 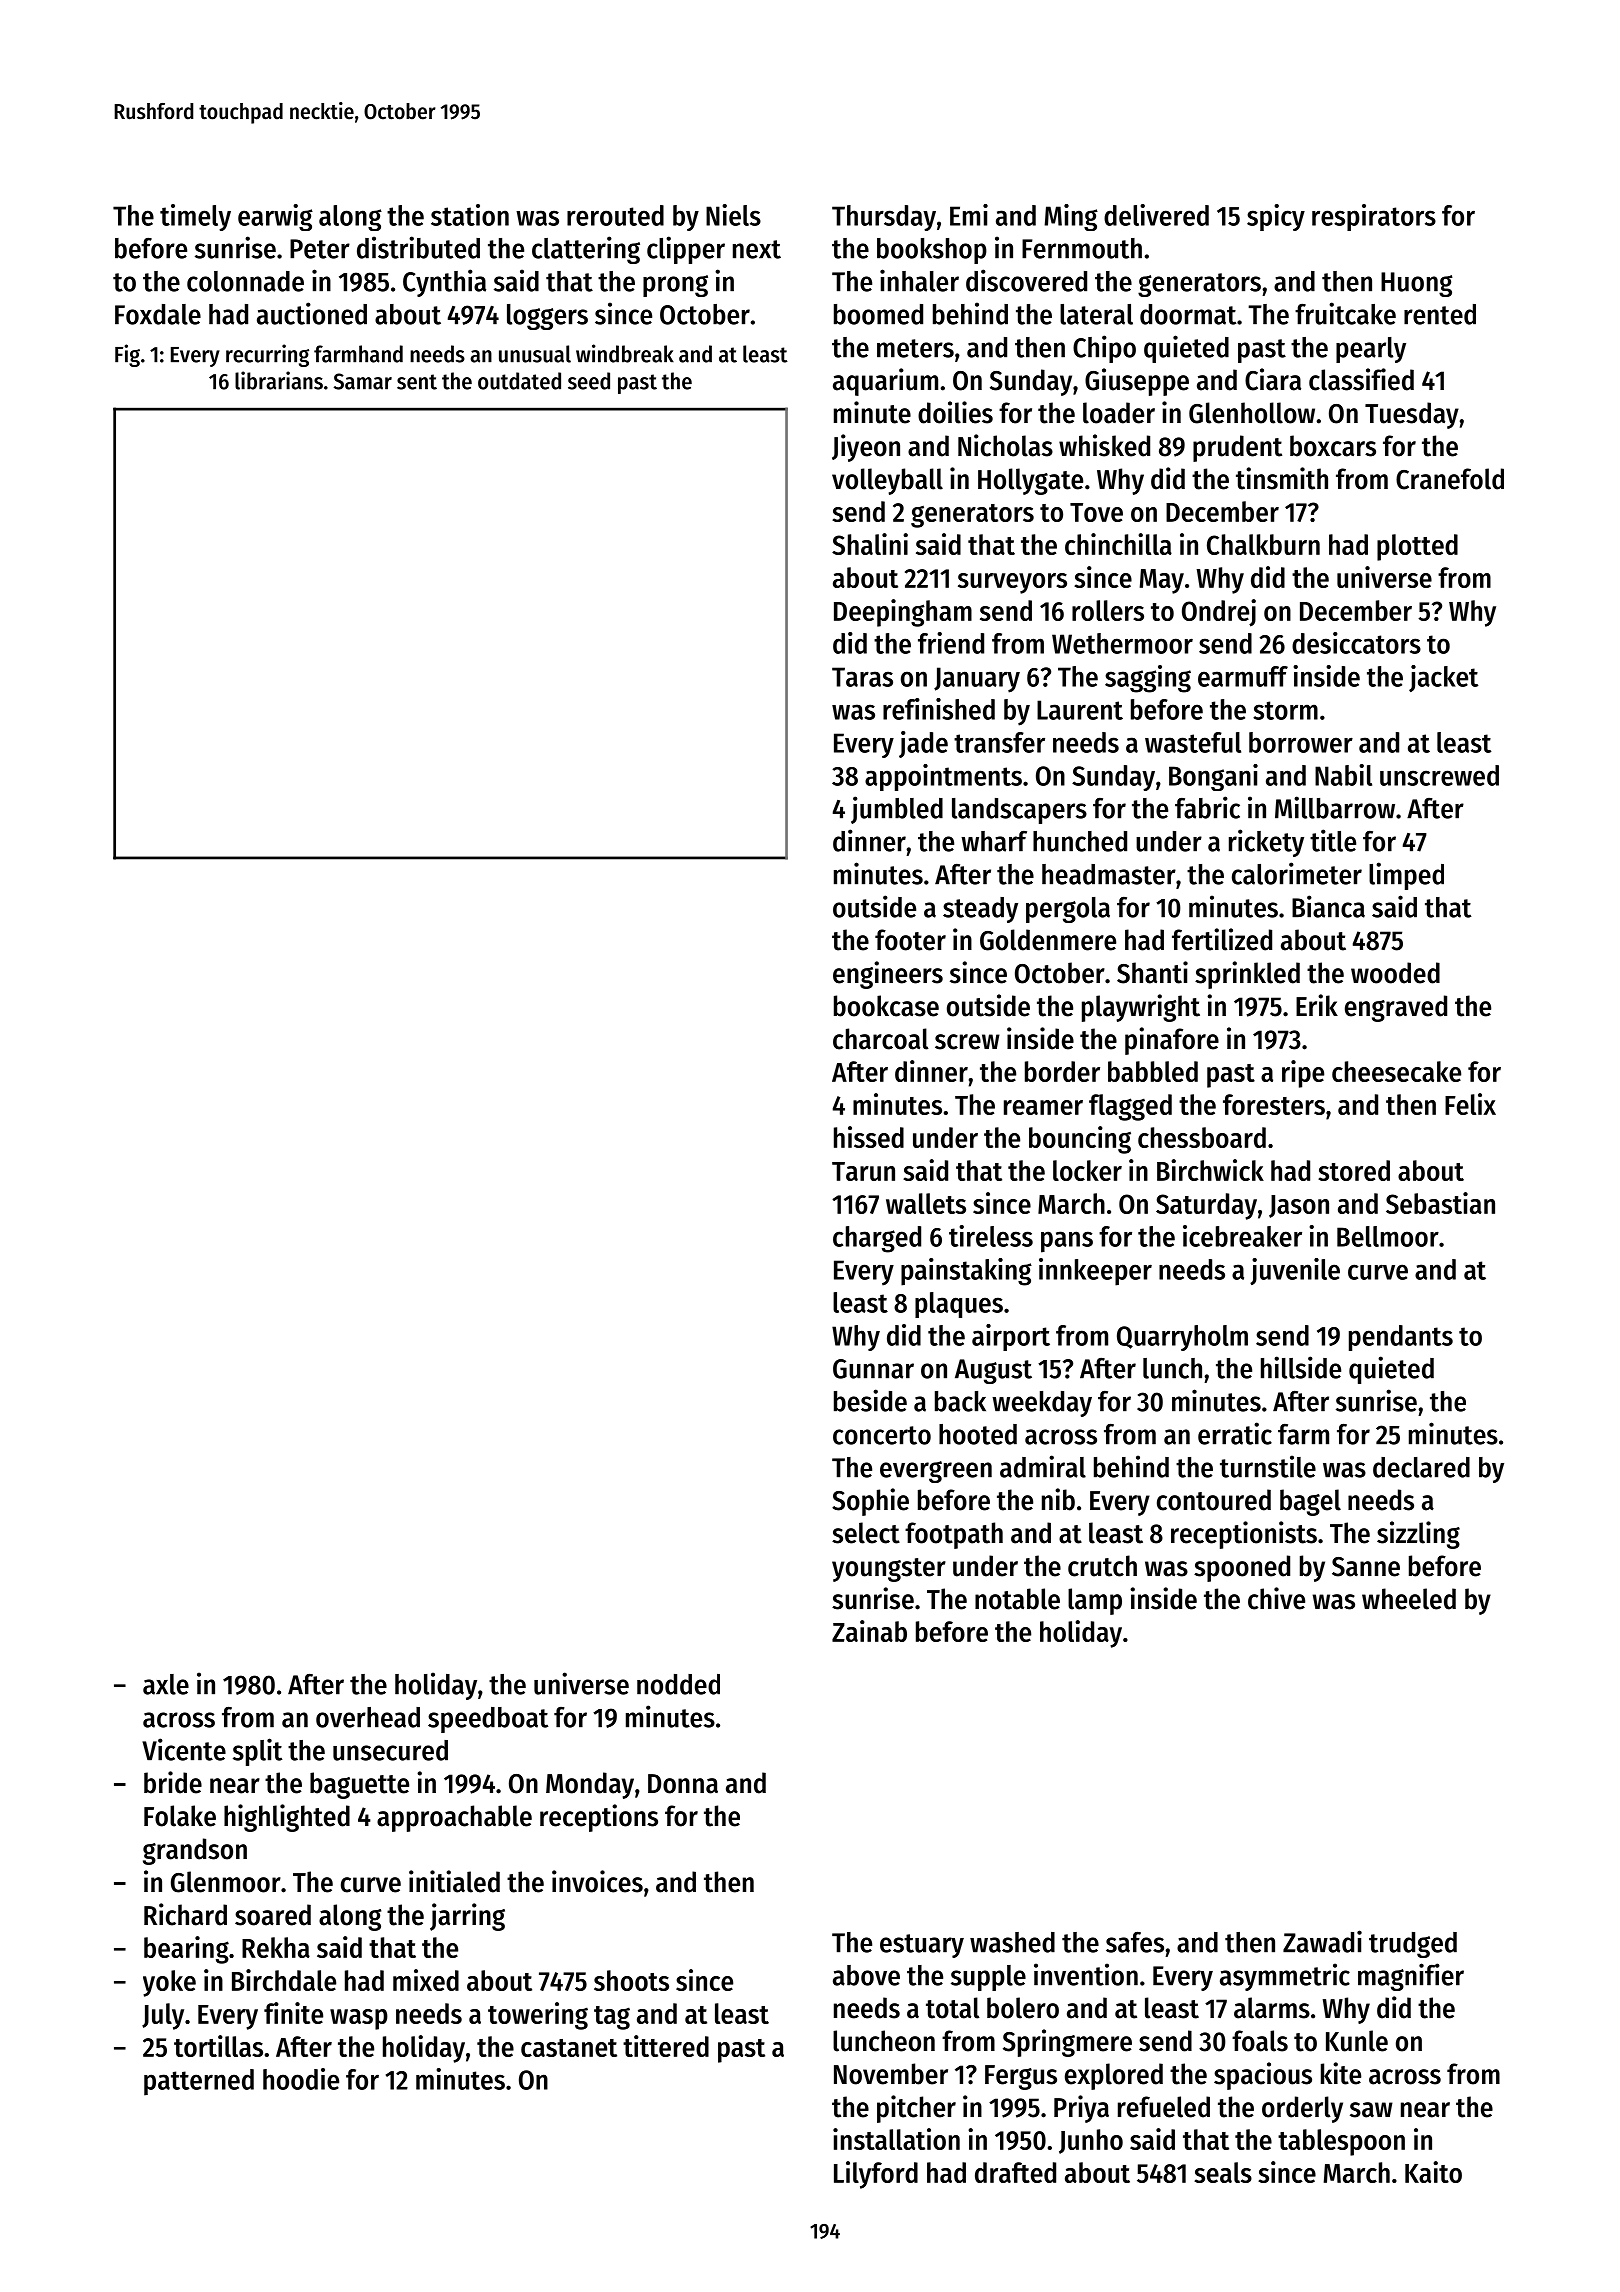 What do you see at coordinates (870, 544) in the page?
I see `Shalini` at bounding box center [870, 544].
